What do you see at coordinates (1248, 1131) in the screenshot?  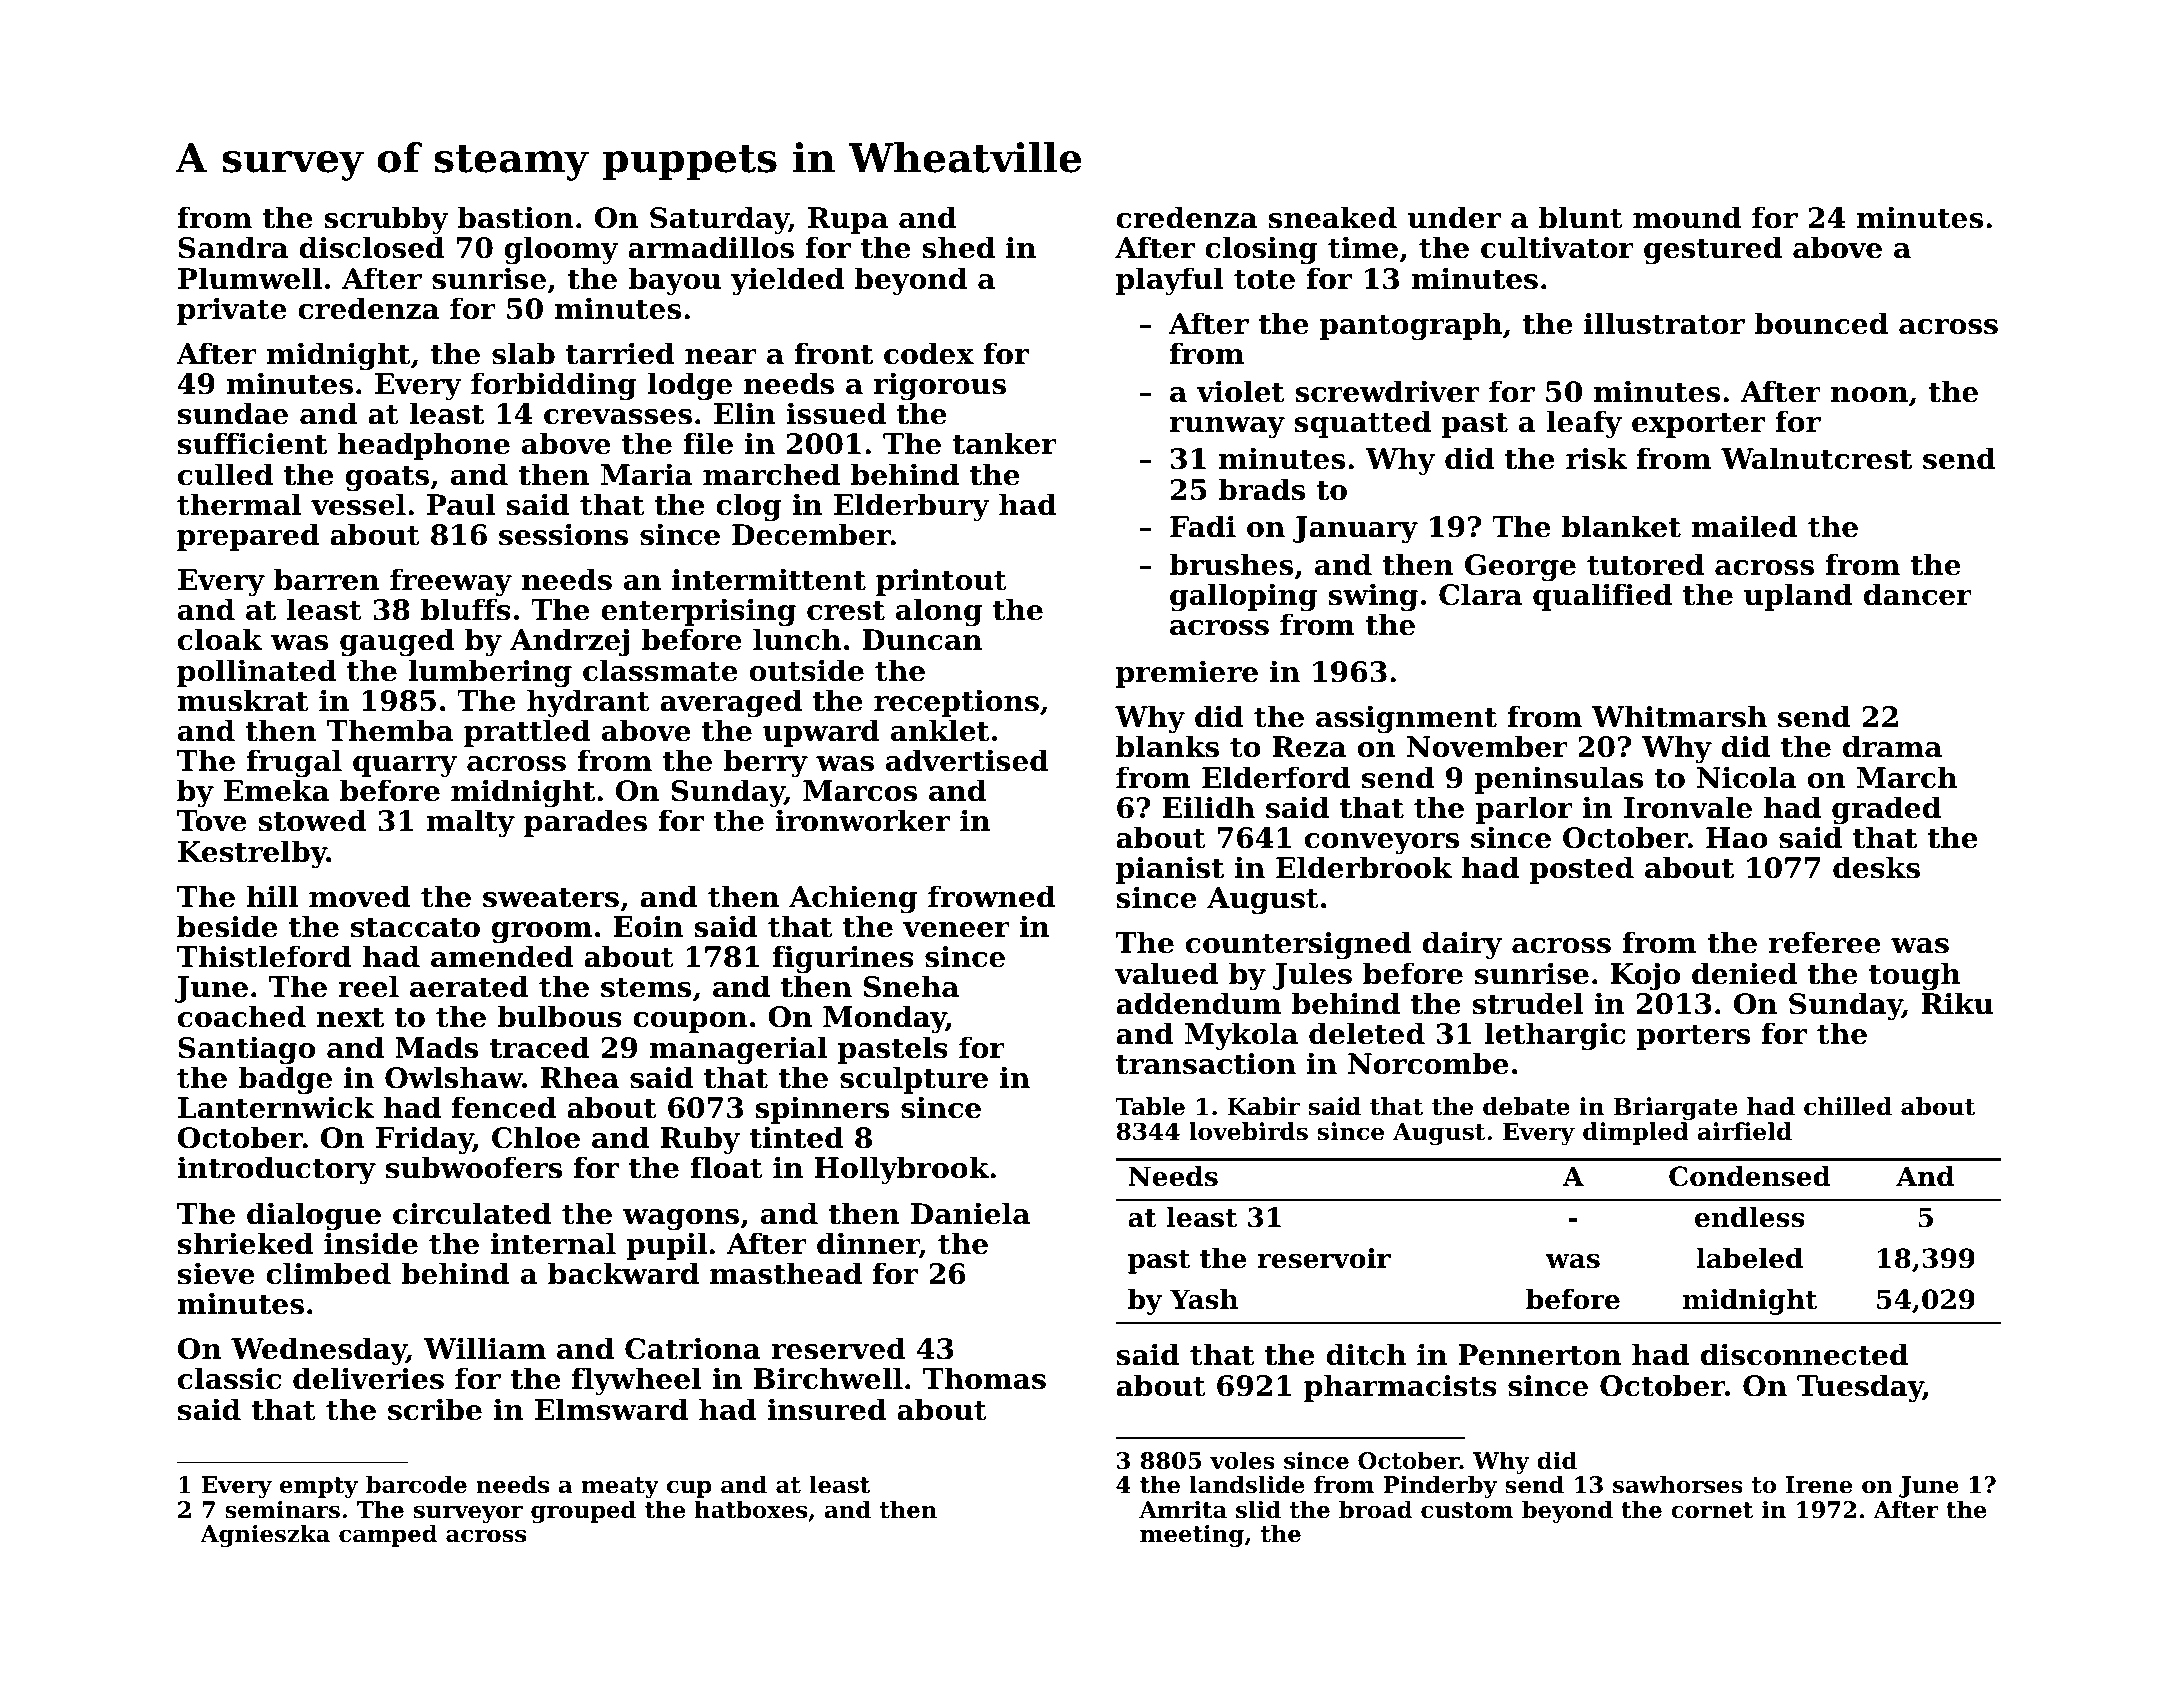 I see `lovebirds` at bounding box center [1248, 1131].
